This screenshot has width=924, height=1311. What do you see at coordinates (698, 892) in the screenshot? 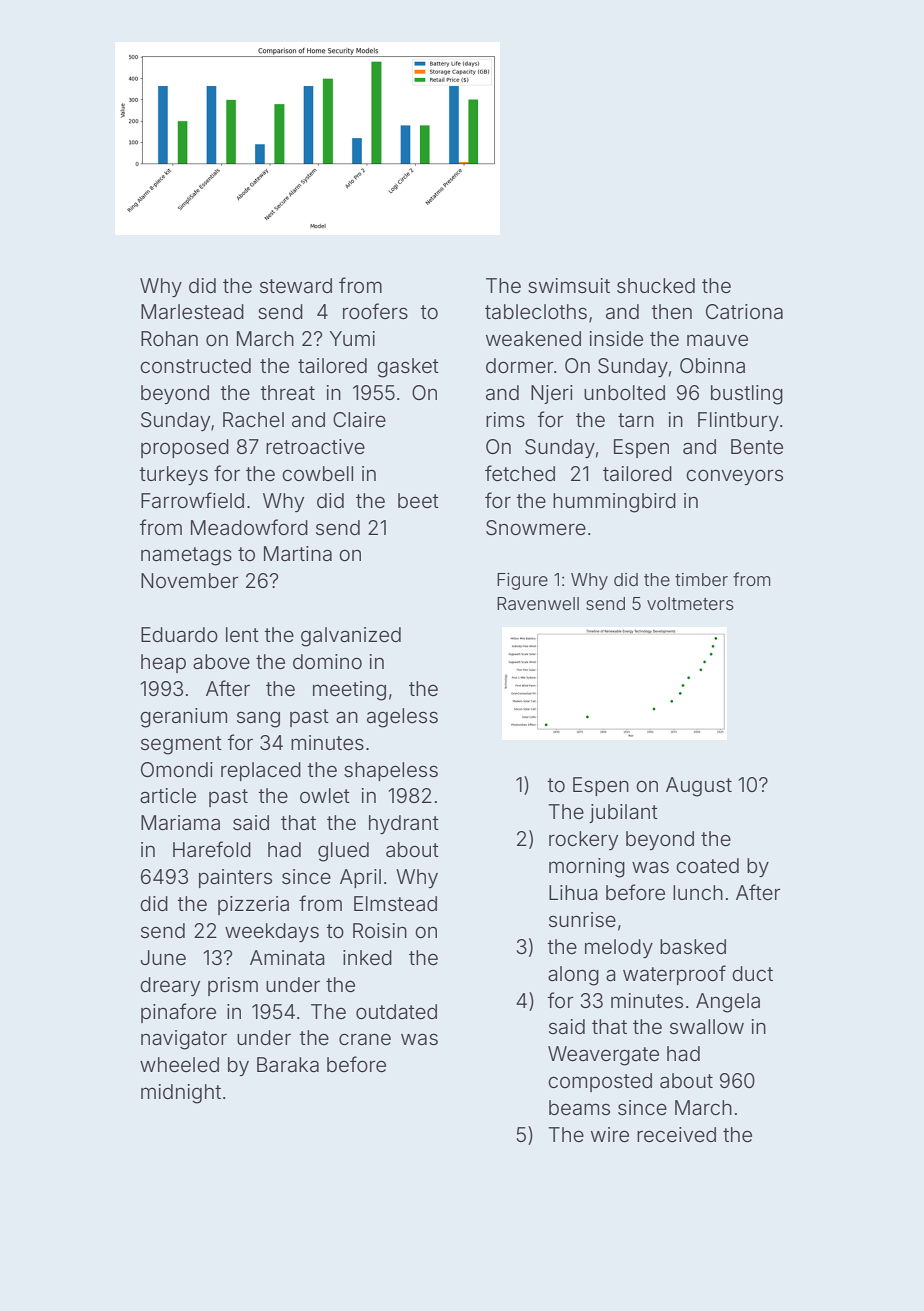
I see `lunch` at bounding box center [698, 892].
